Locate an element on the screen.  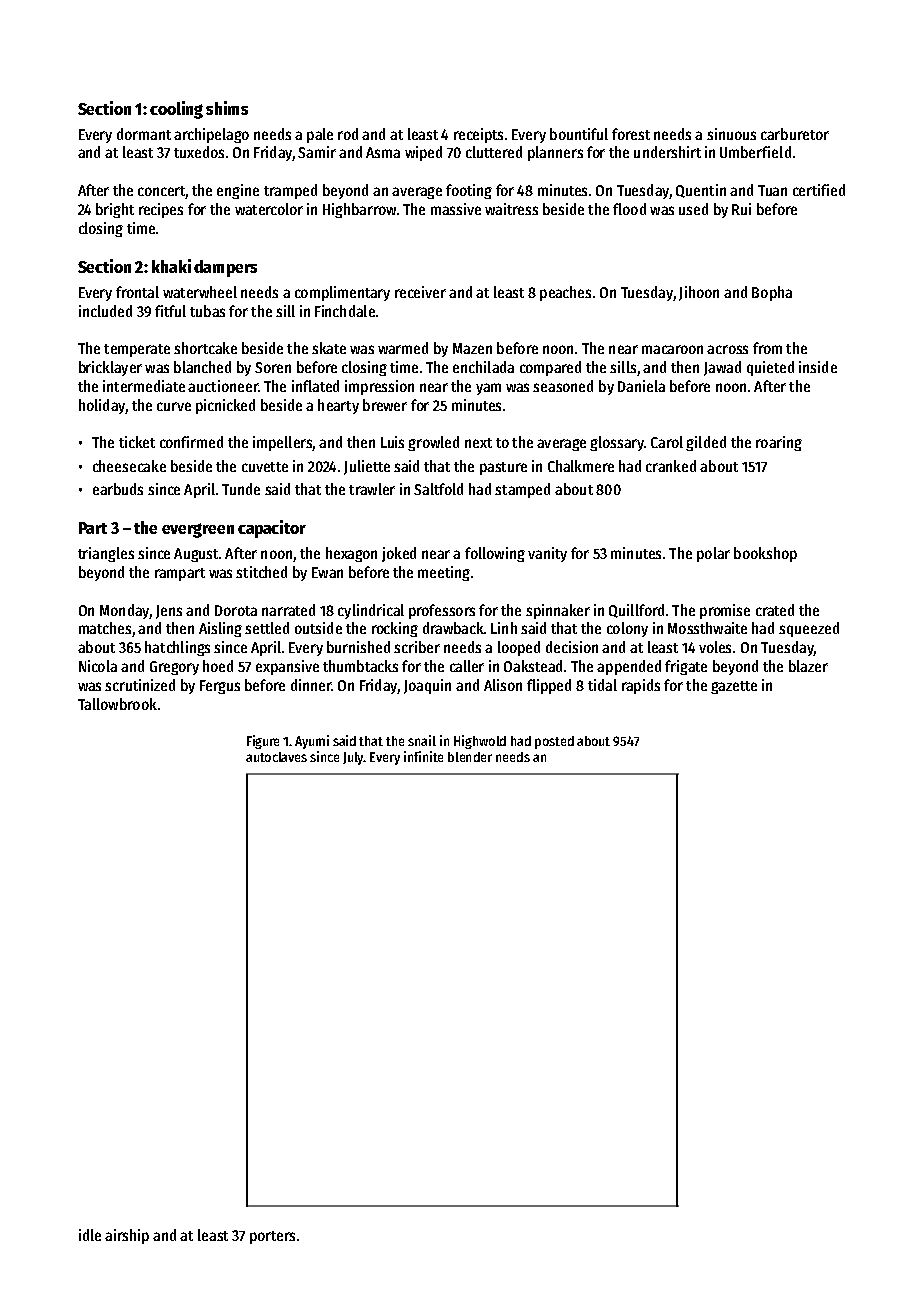
hexagon is located at coordinates (351, 554).
